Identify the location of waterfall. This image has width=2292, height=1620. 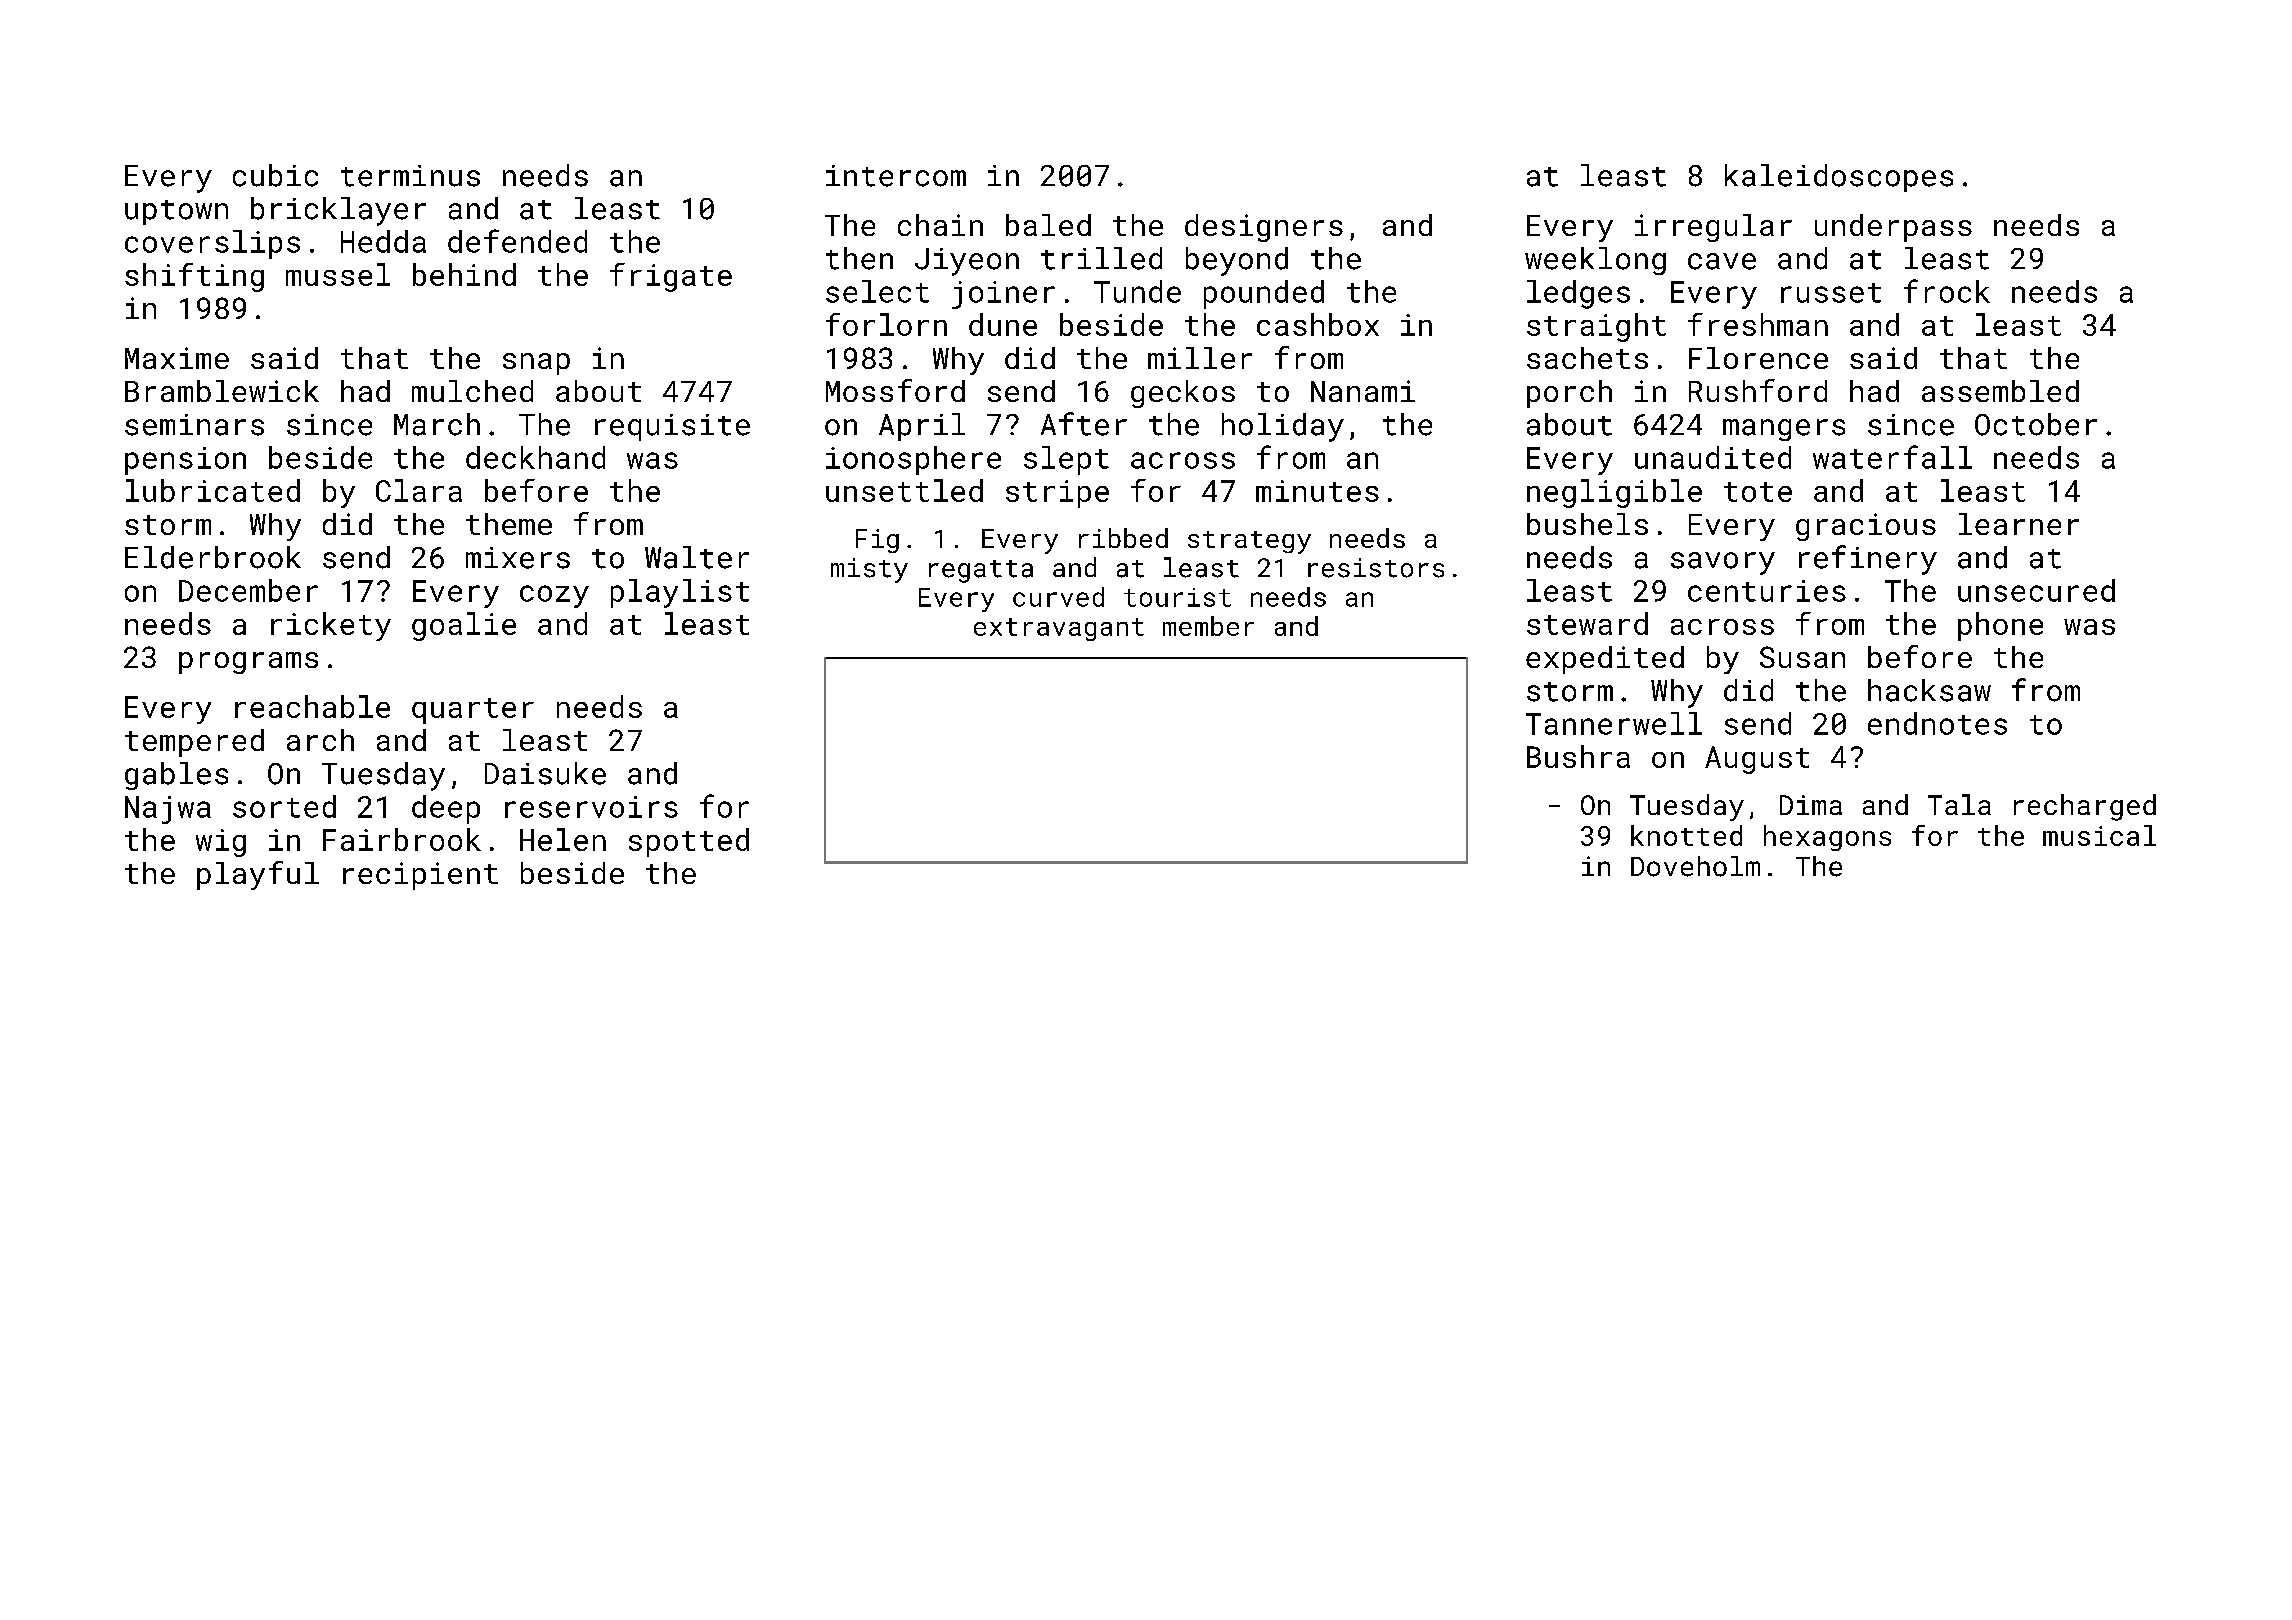
(1892, 457).
